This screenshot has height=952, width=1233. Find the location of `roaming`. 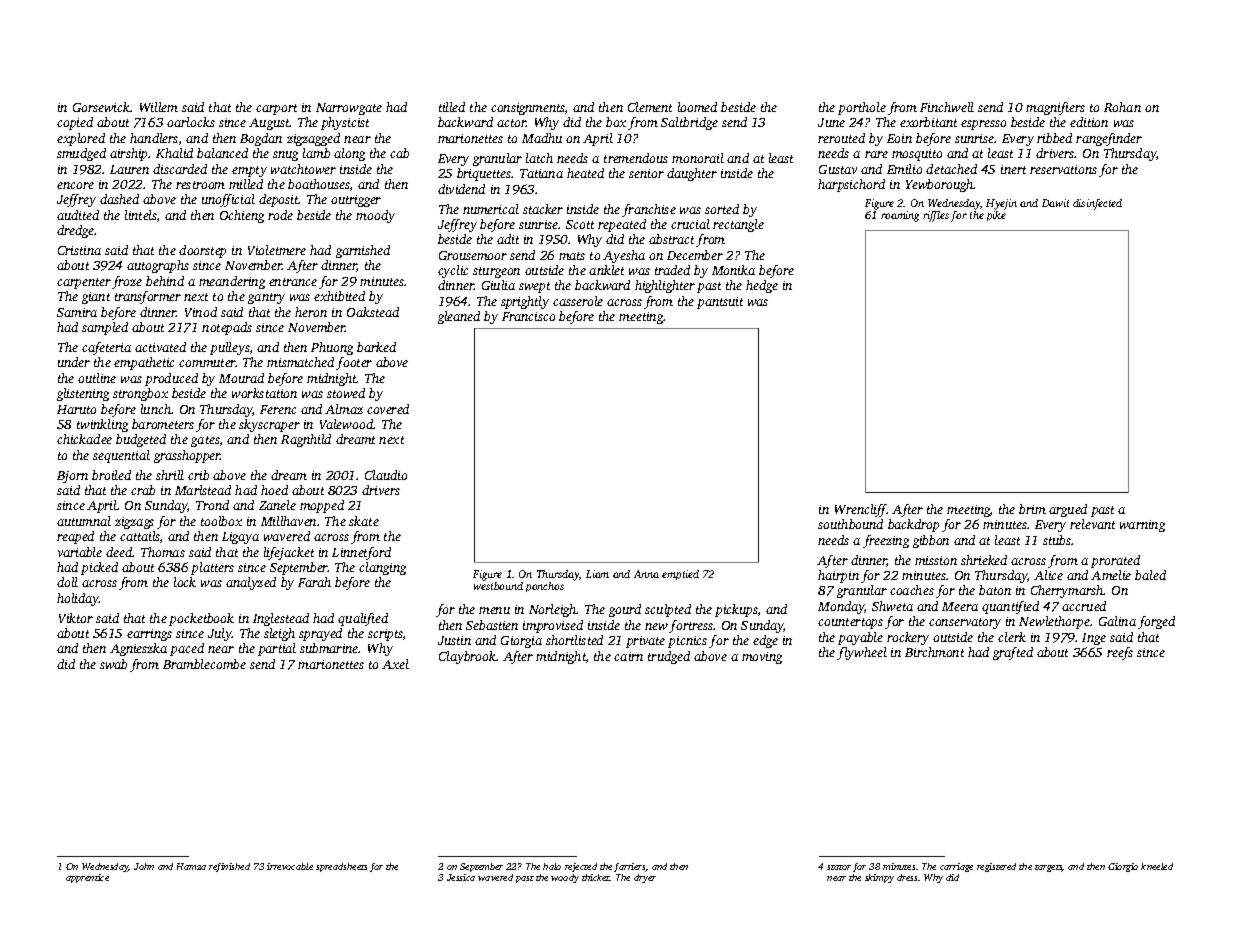

roaming is located at coordinates (900, 216).
